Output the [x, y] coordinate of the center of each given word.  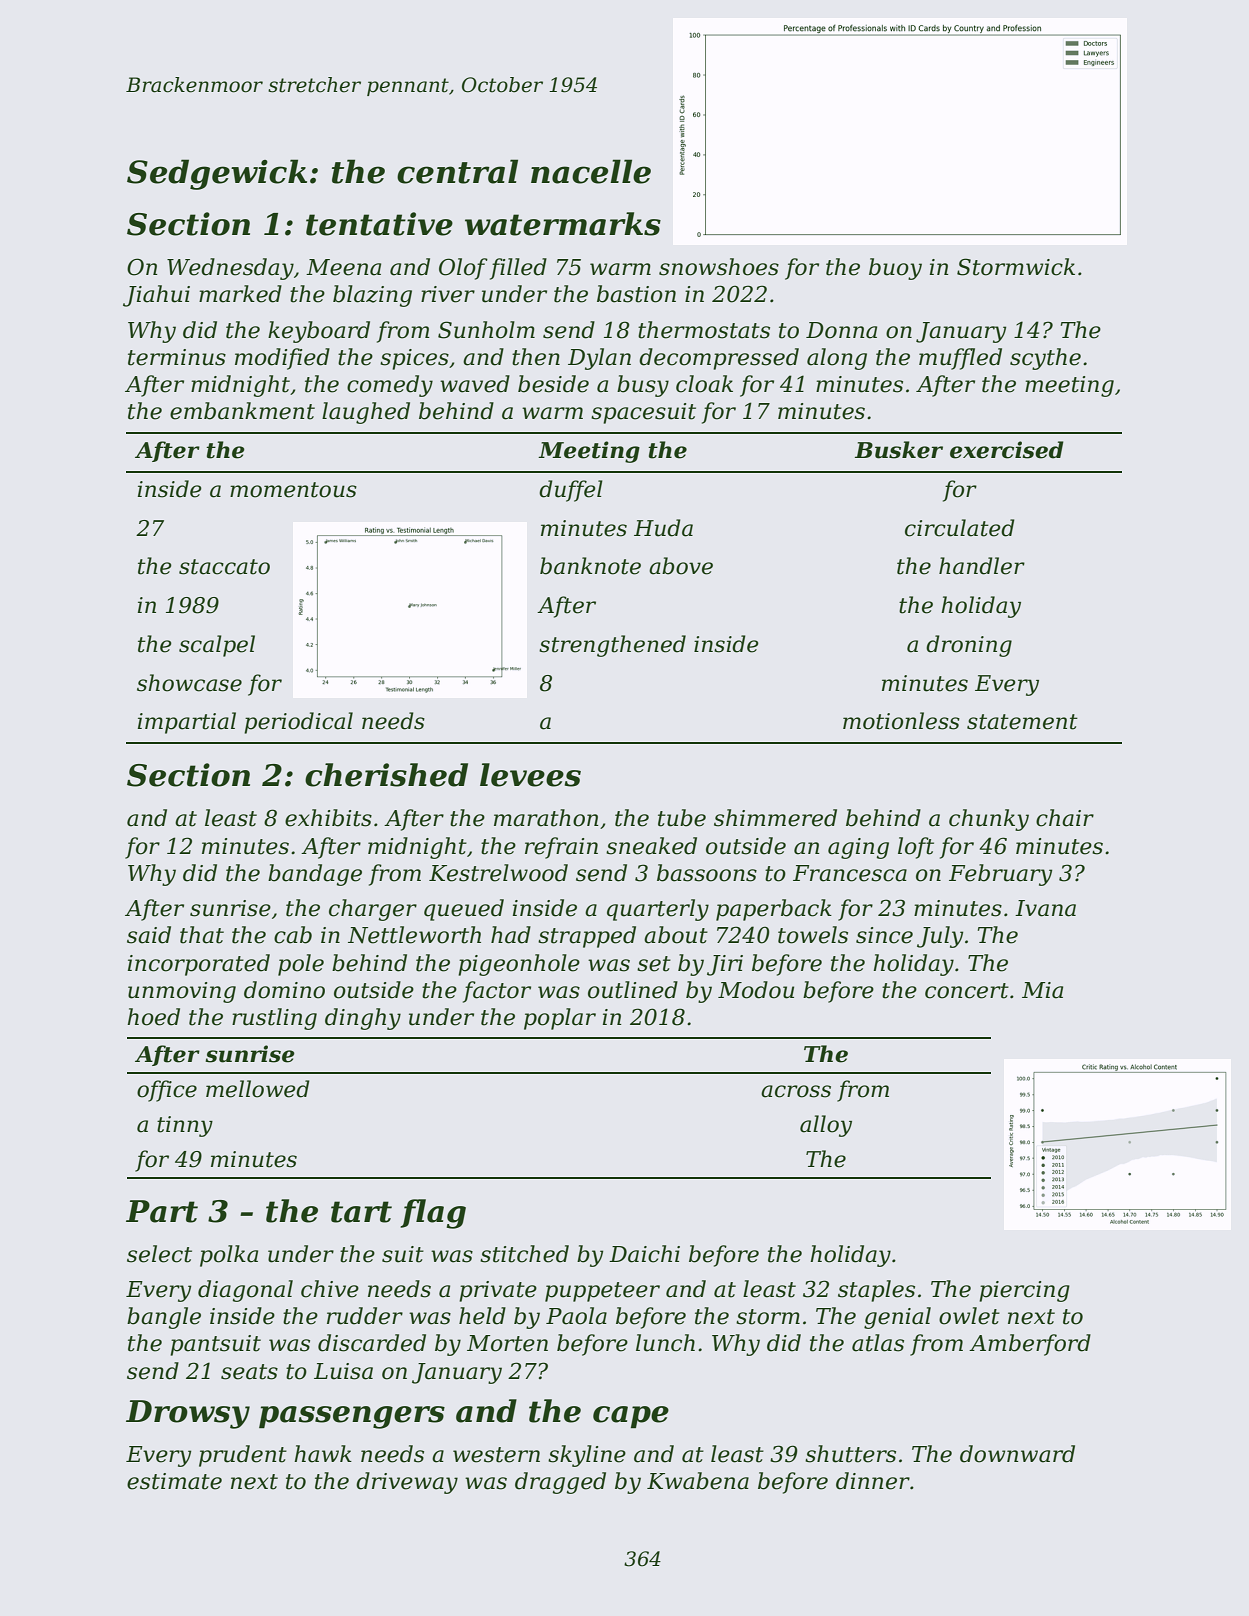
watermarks [563, 224]
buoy [895, 269]
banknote [590, 566]
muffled [960, 359]
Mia [1042, 990]
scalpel [217, 646]
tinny [185, 1126]
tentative [379, 224]
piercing [1024, 1291]
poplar [560, 1019]
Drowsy [188, 1414]
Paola [576, 1316]
